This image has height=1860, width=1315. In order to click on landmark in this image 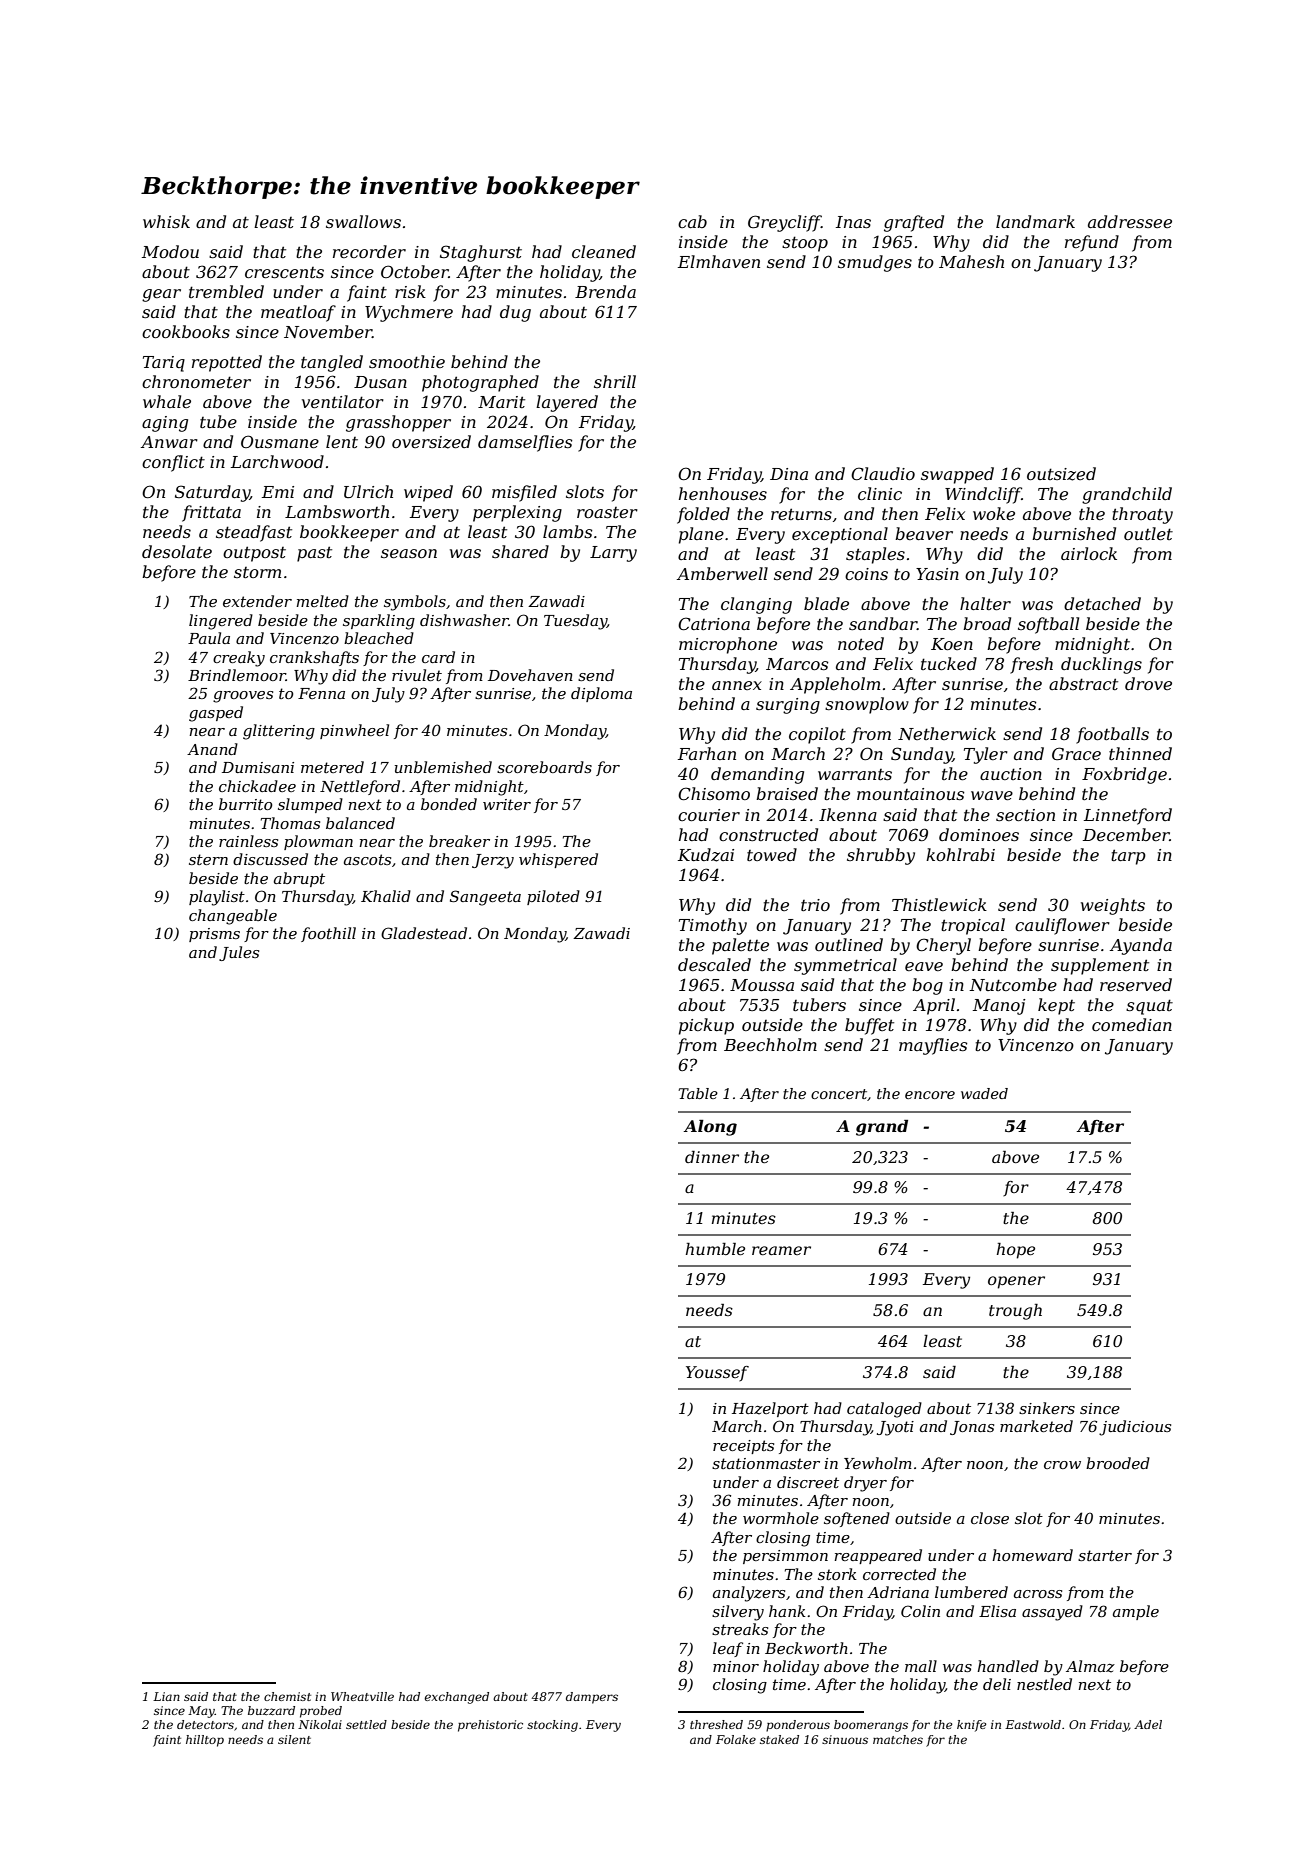, I will do `click(1035, 221)`.
